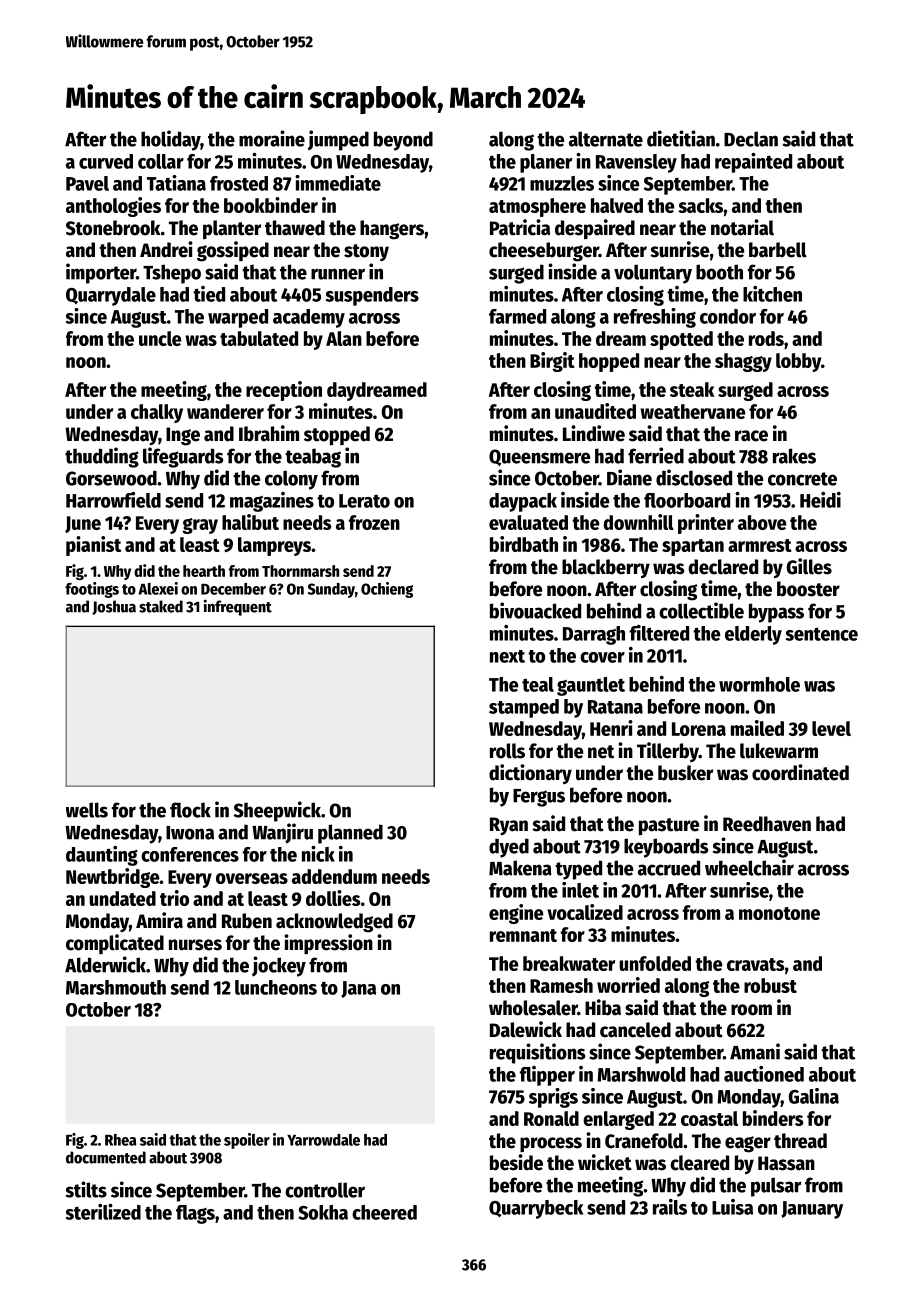 This image has width=924, height=1311. I want to click on elderly, so click(753, 635).
